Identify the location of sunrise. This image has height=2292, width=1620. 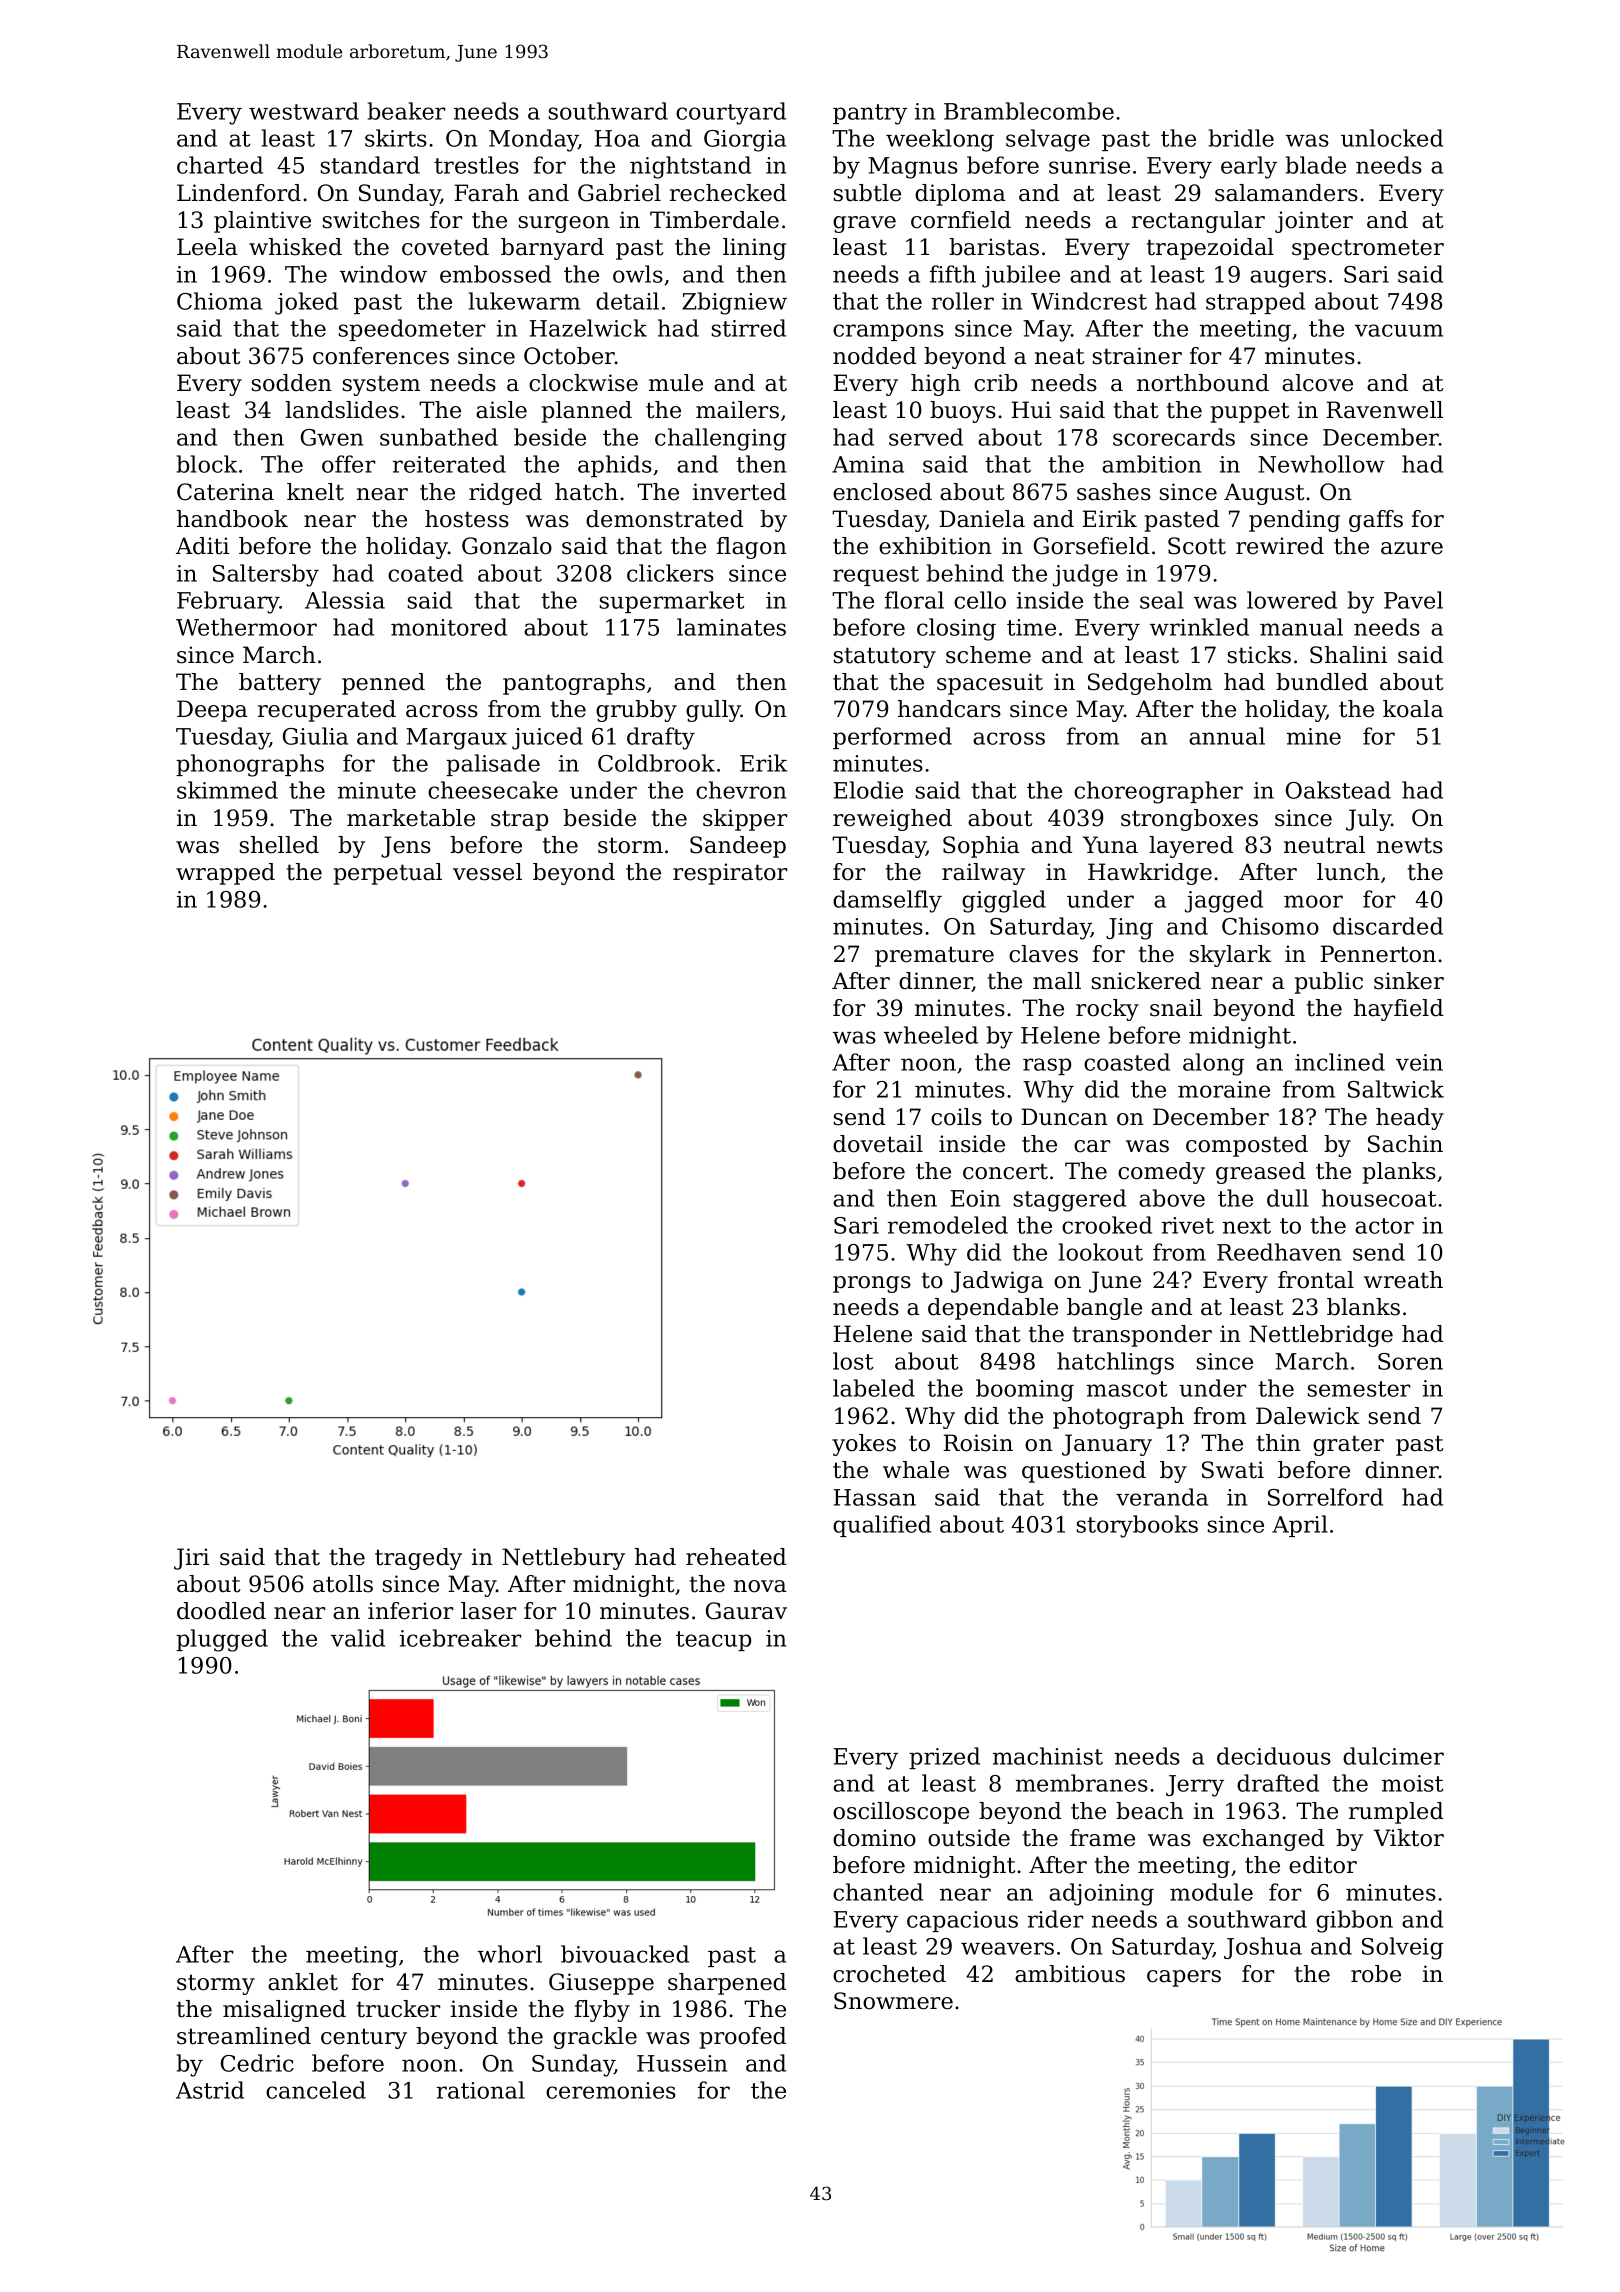
(1089, 165).
